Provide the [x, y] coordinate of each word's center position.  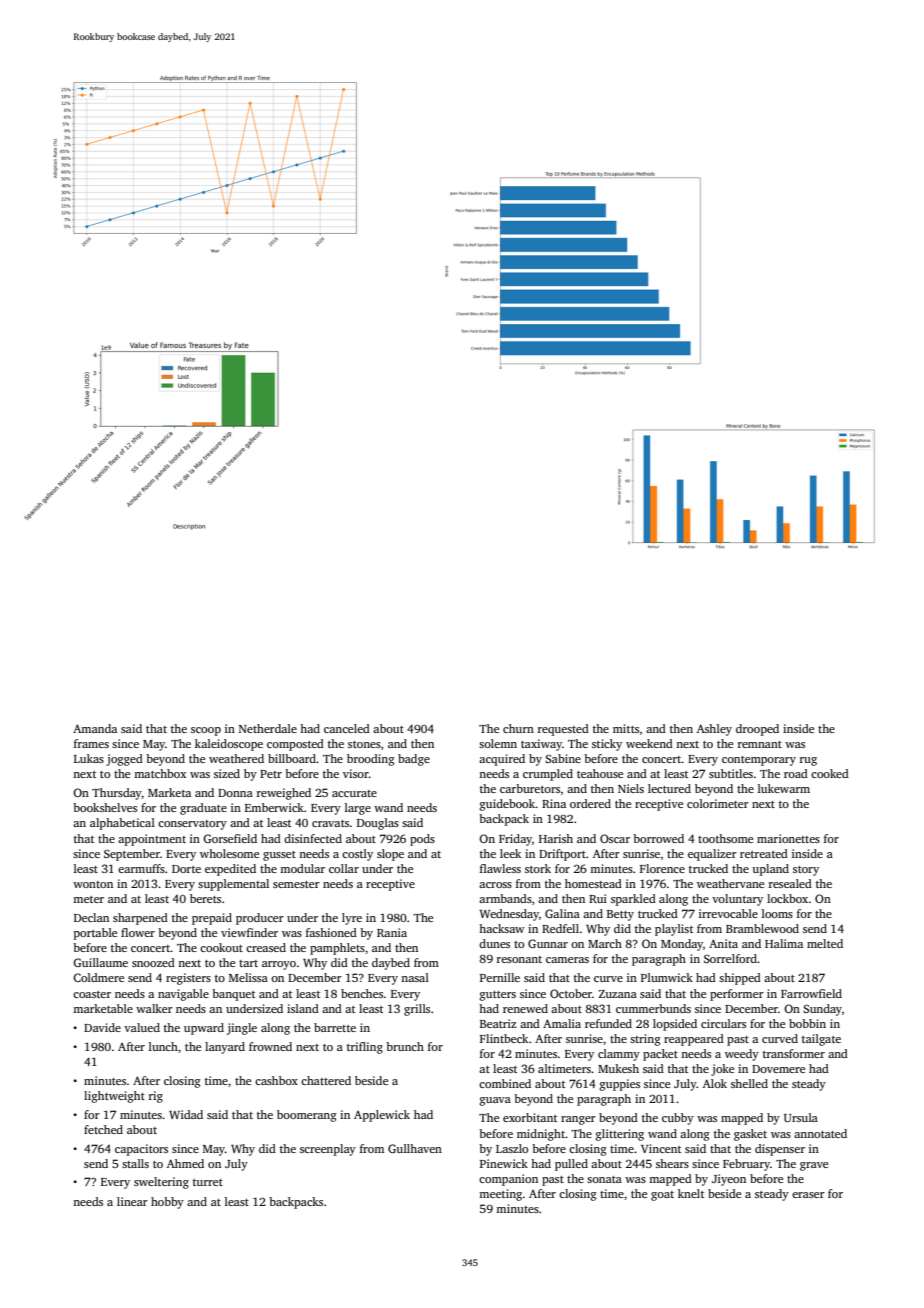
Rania [392, 932]
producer [260, 919]
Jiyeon [729, 1180]
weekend [649, 743]
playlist [674, 930]
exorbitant [530, 1117]
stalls [135, 1163]
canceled [347, 728]
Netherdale [268, 728]
